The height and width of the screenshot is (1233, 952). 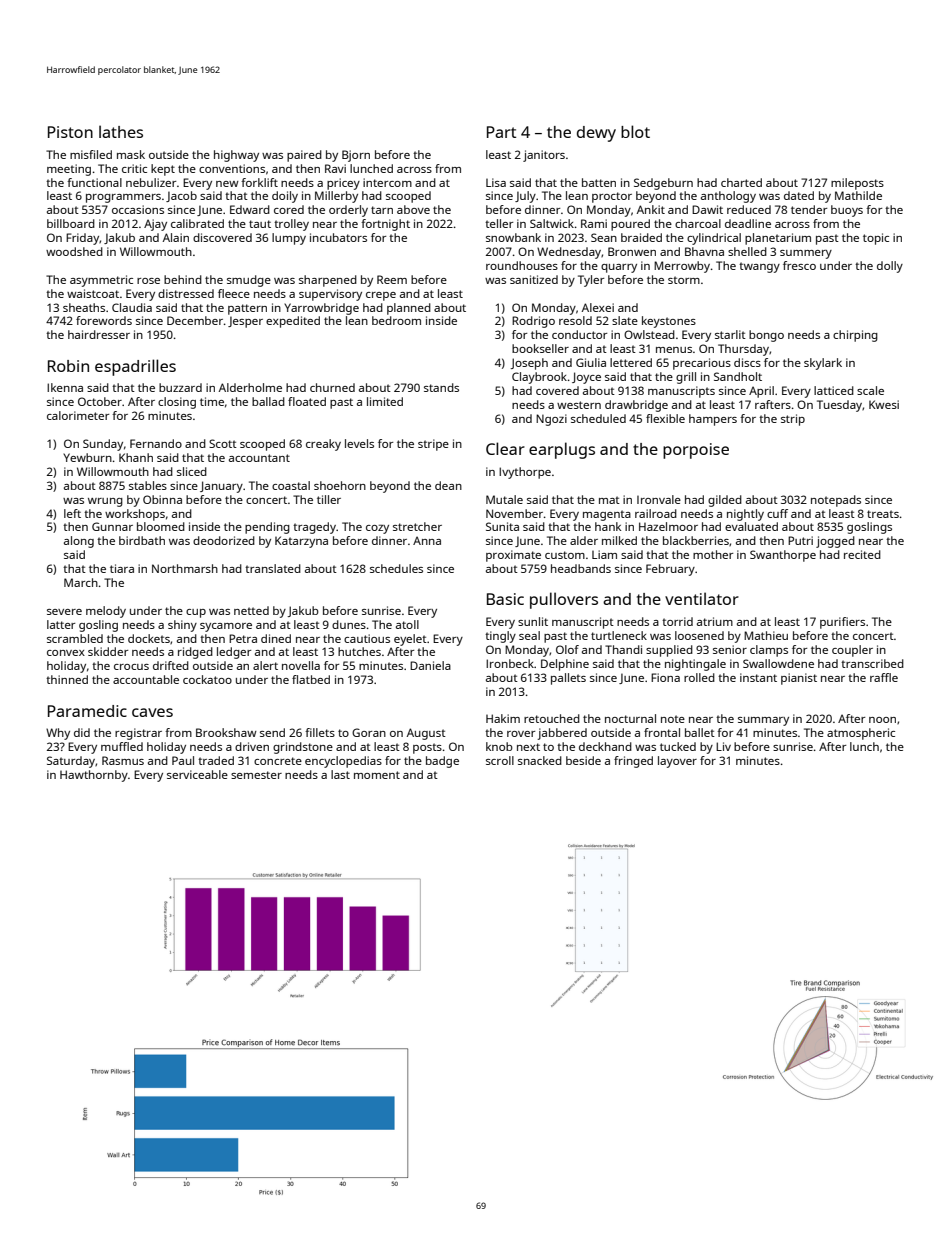 What do you see at coordinates (197, 774) in the screenshot?
I see `serviceable` at bounding box center [197, 774].
